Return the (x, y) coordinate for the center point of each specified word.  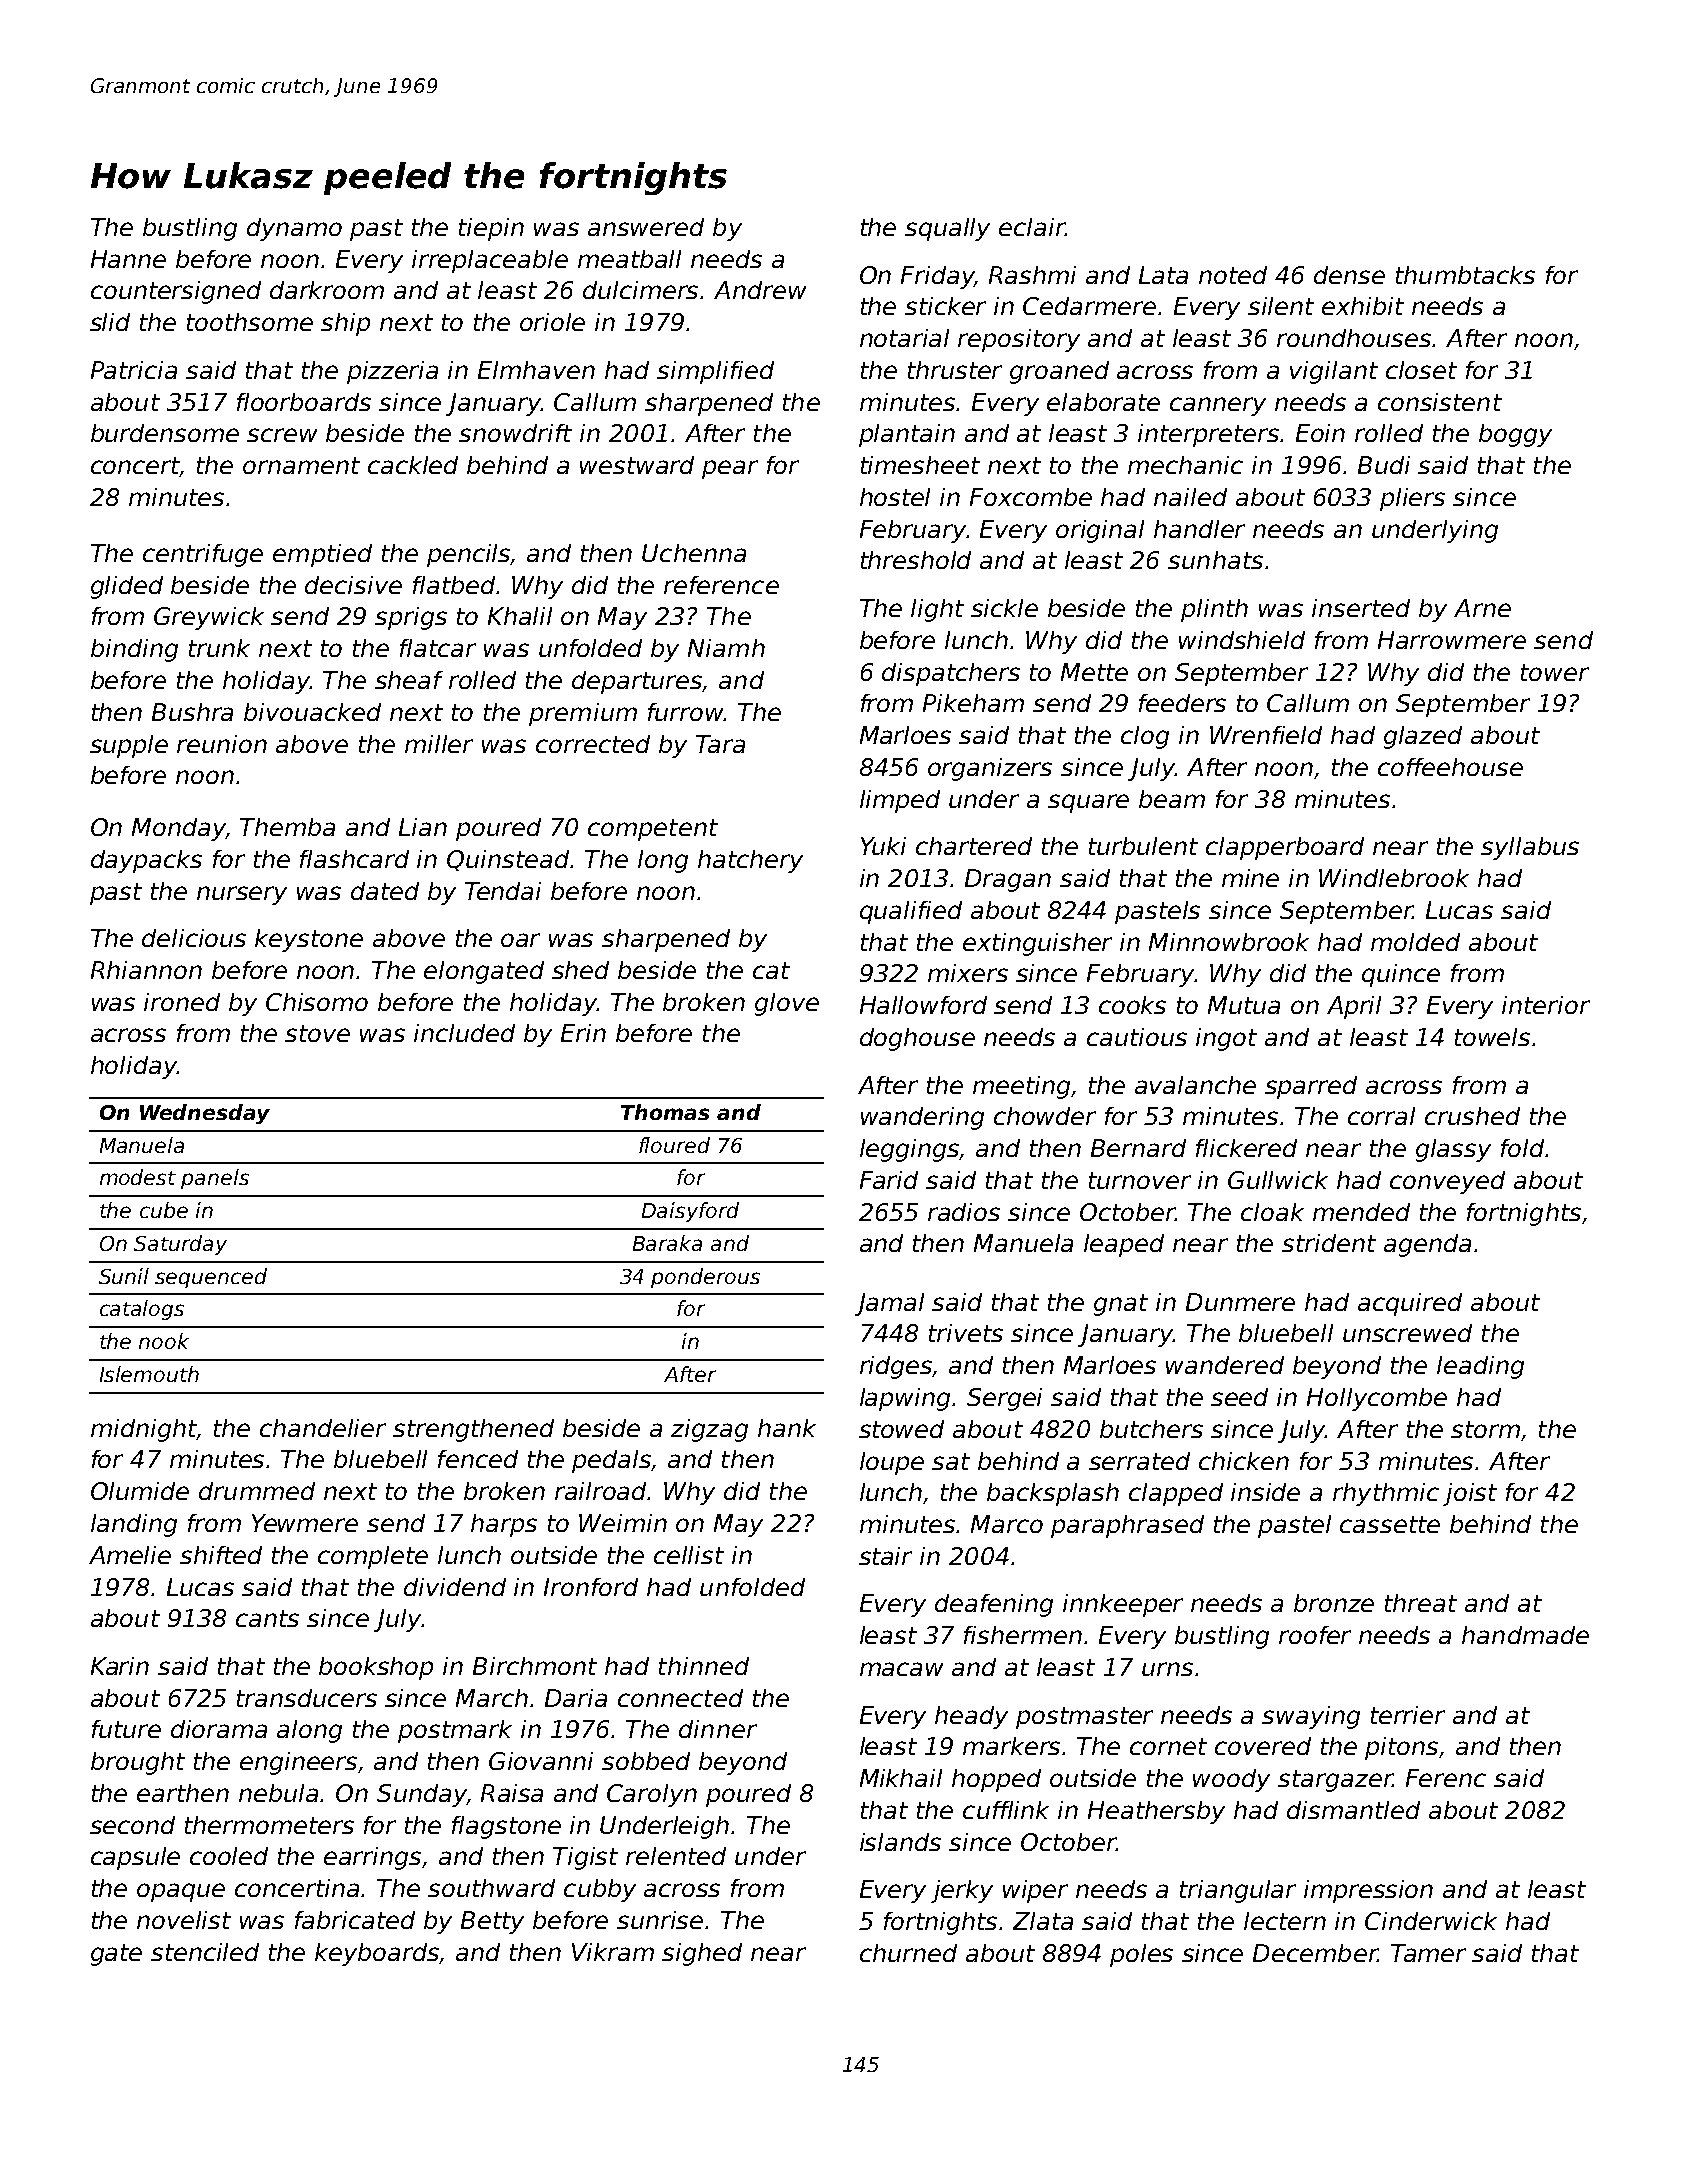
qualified (911, 912)
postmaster (1084, 1718)
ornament (301, 465)
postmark (455, 1731)
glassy (1453, 1150)
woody (1231, 1780)
